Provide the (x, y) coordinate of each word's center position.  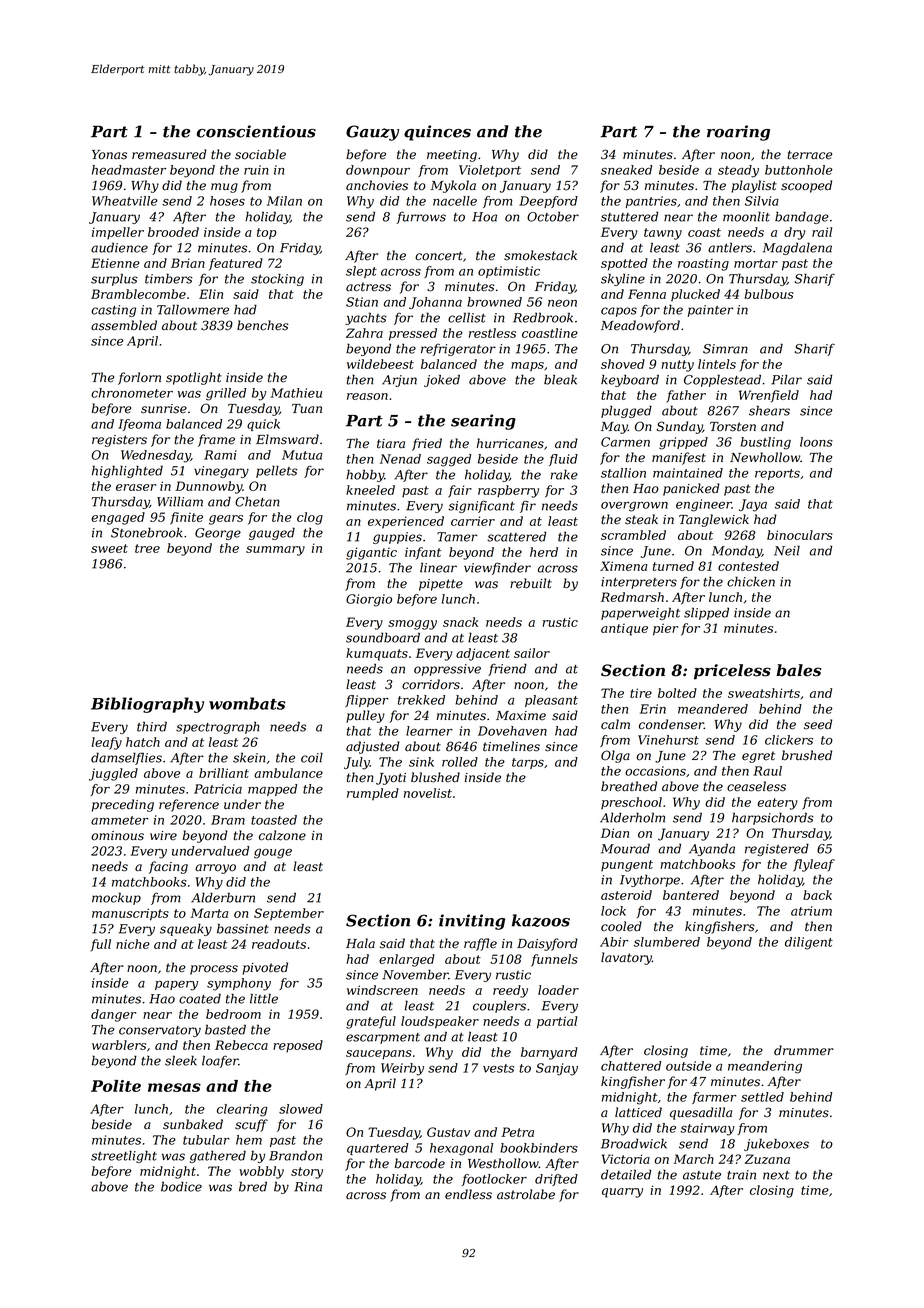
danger (113, 1015)
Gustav (448, 1132)
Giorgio (369, 600)
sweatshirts (764, 693)
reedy (510, 991)
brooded (173, 232)
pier (665, 629)
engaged (118, 518)
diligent (809, 943)
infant (423, 553)
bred (253, 1186)
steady (738, 171)
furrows (421, 218)
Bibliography (147, 705)
